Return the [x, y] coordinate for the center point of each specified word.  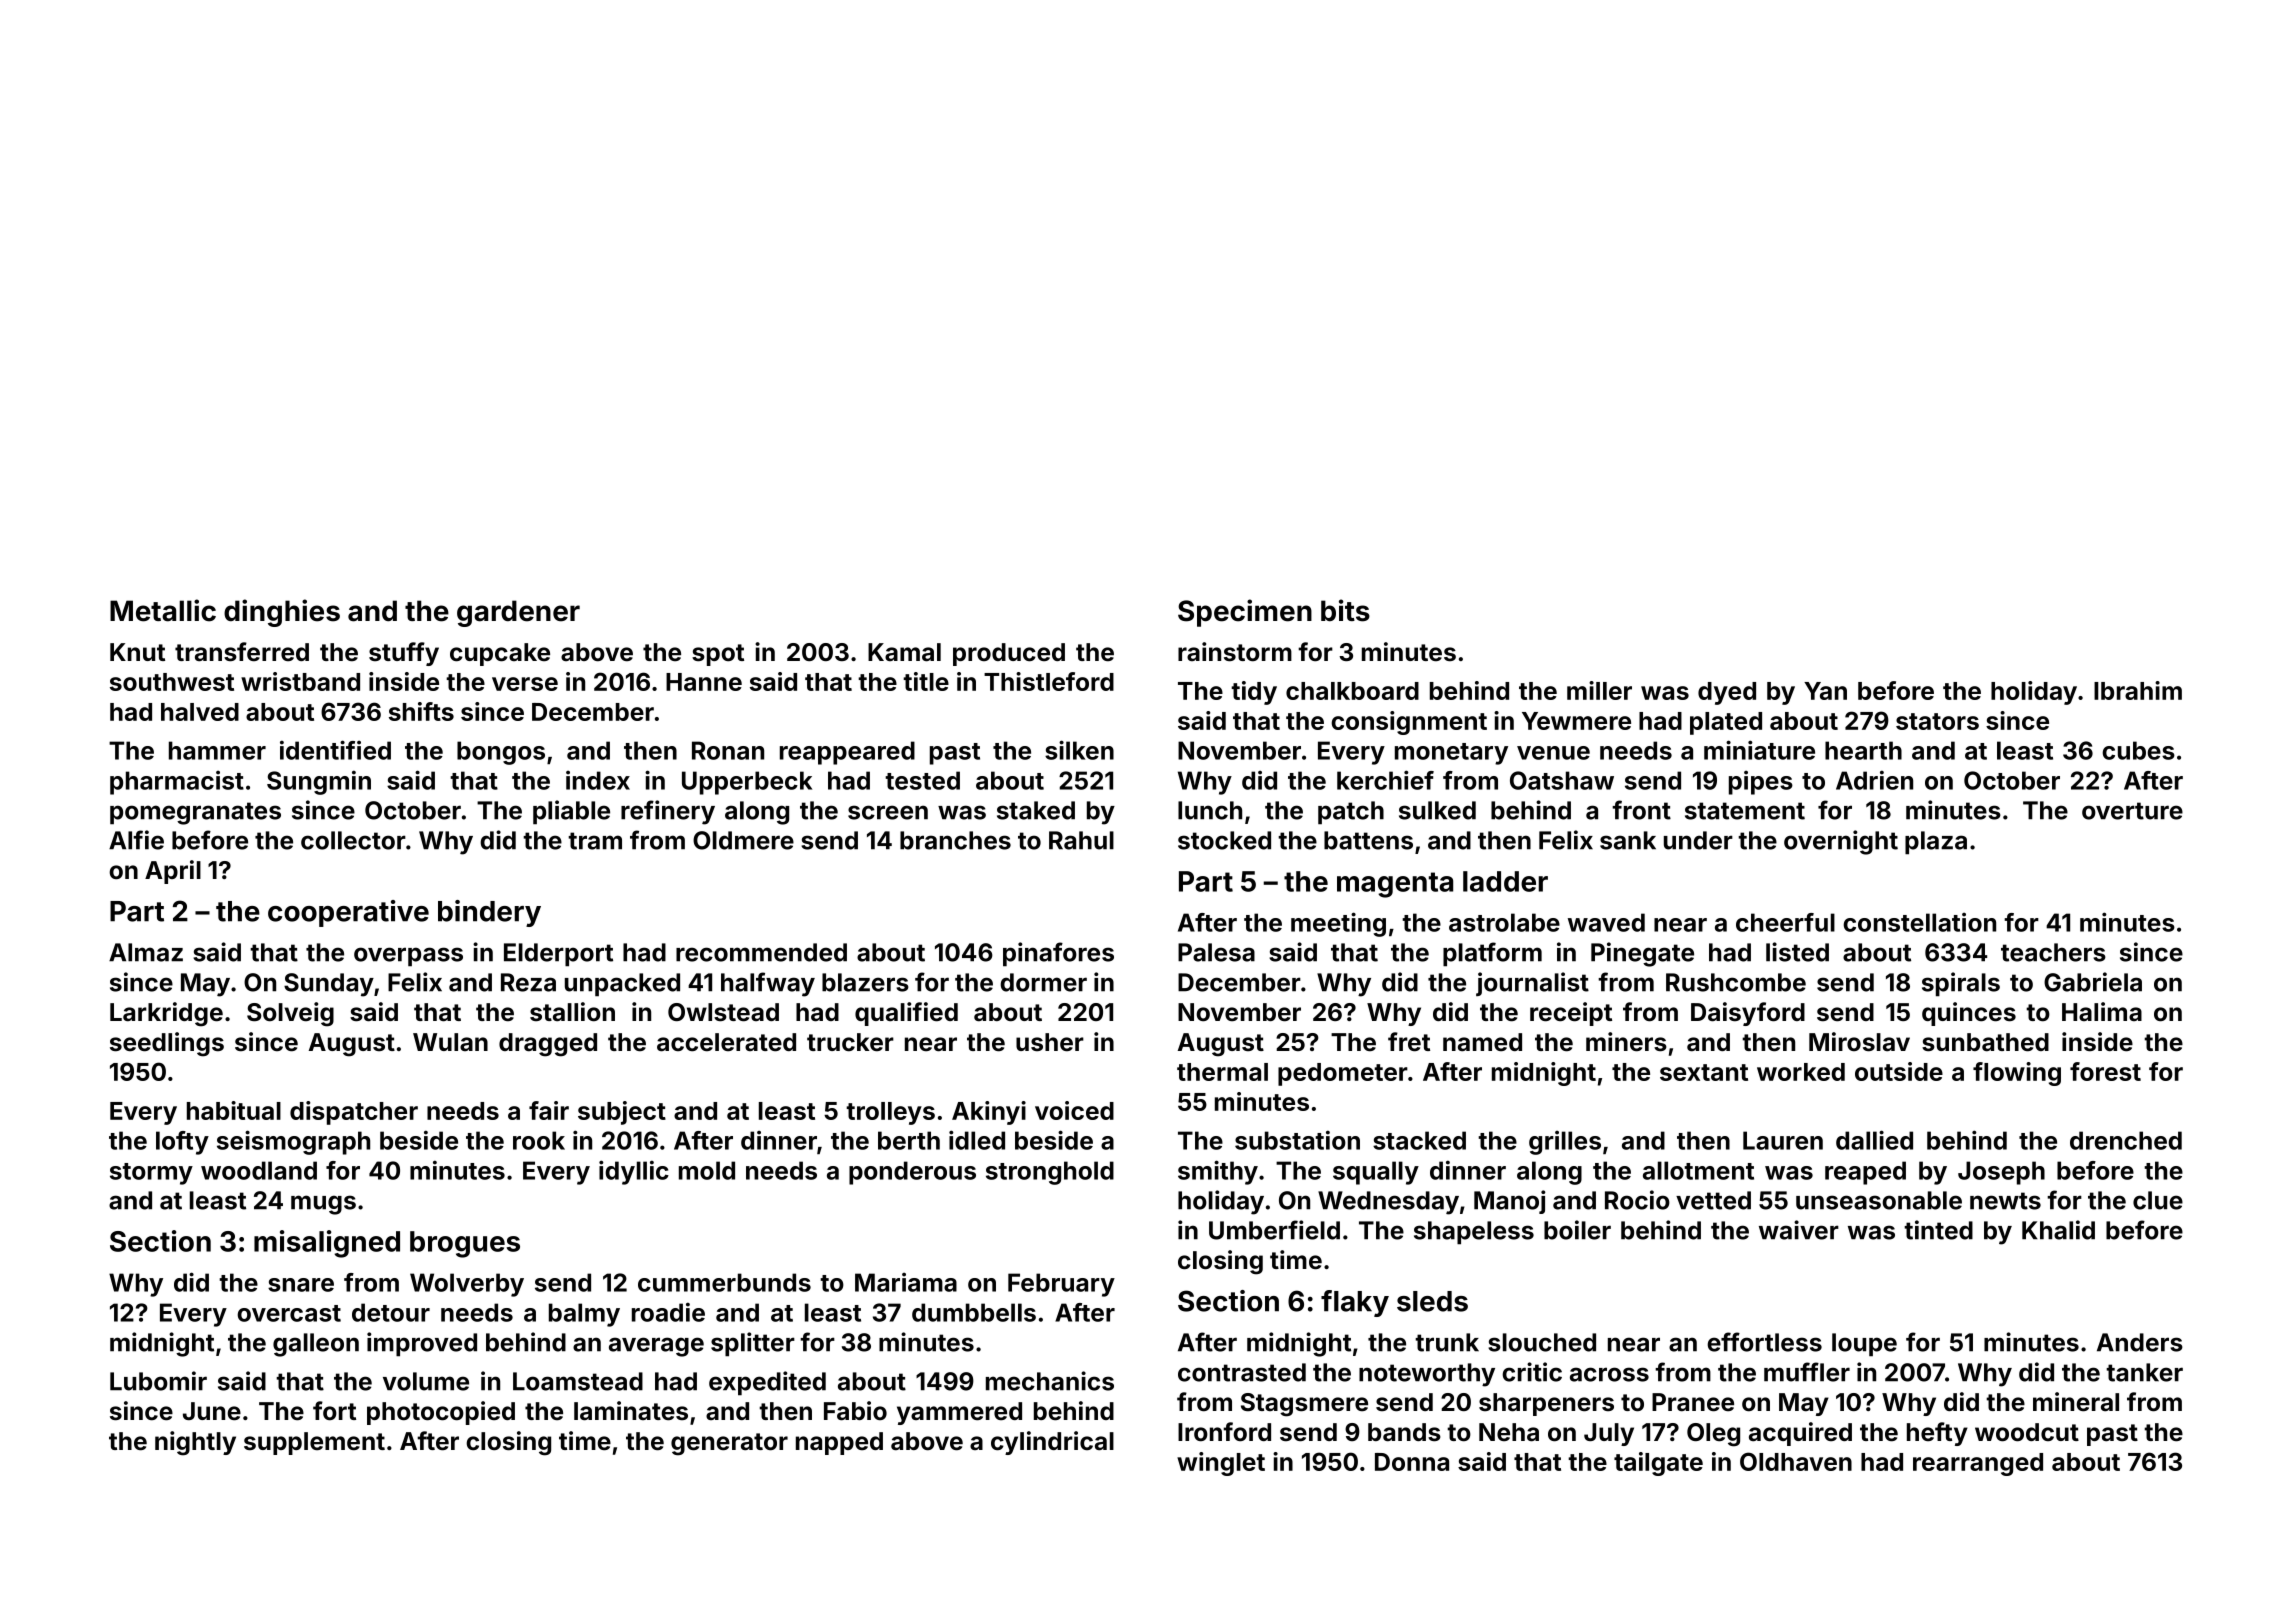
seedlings [167, 1044]
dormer [1043, 982]
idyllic [634, 1172]
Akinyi [989, 1113]
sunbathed [1985, 1042]
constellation [1919, 922]
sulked [1437, 810]
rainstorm [1235, 652]
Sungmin [319, 782]
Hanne [704, 682]
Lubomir [158, 1381]
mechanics [1050, 1381]
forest [2105, 1071]
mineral [2076, 1402]
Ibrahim [2138, 690]
